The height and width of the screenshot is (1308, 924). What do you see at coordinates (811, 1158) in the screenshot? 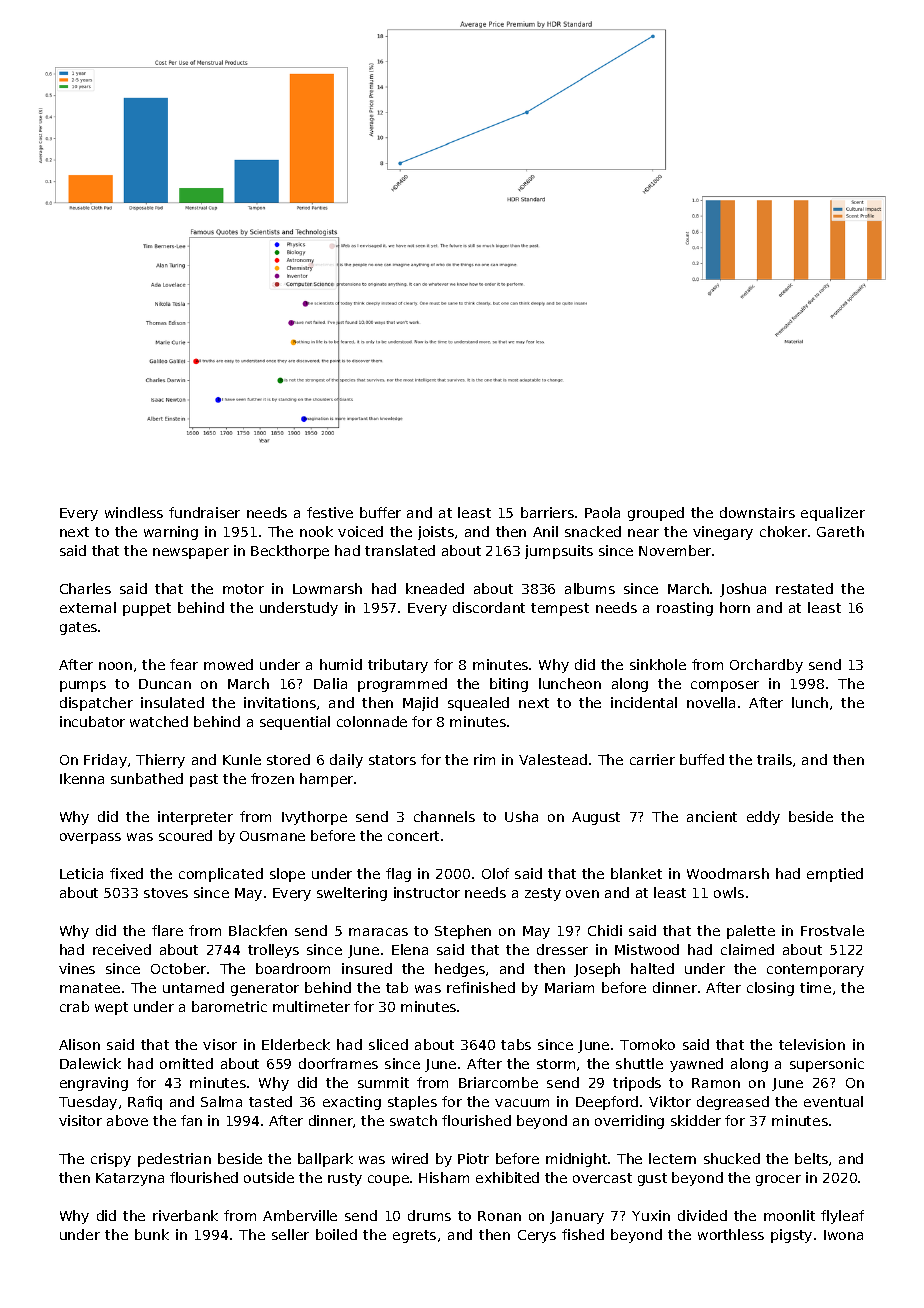
I see `belts` at bounding box center [811, 1158].
